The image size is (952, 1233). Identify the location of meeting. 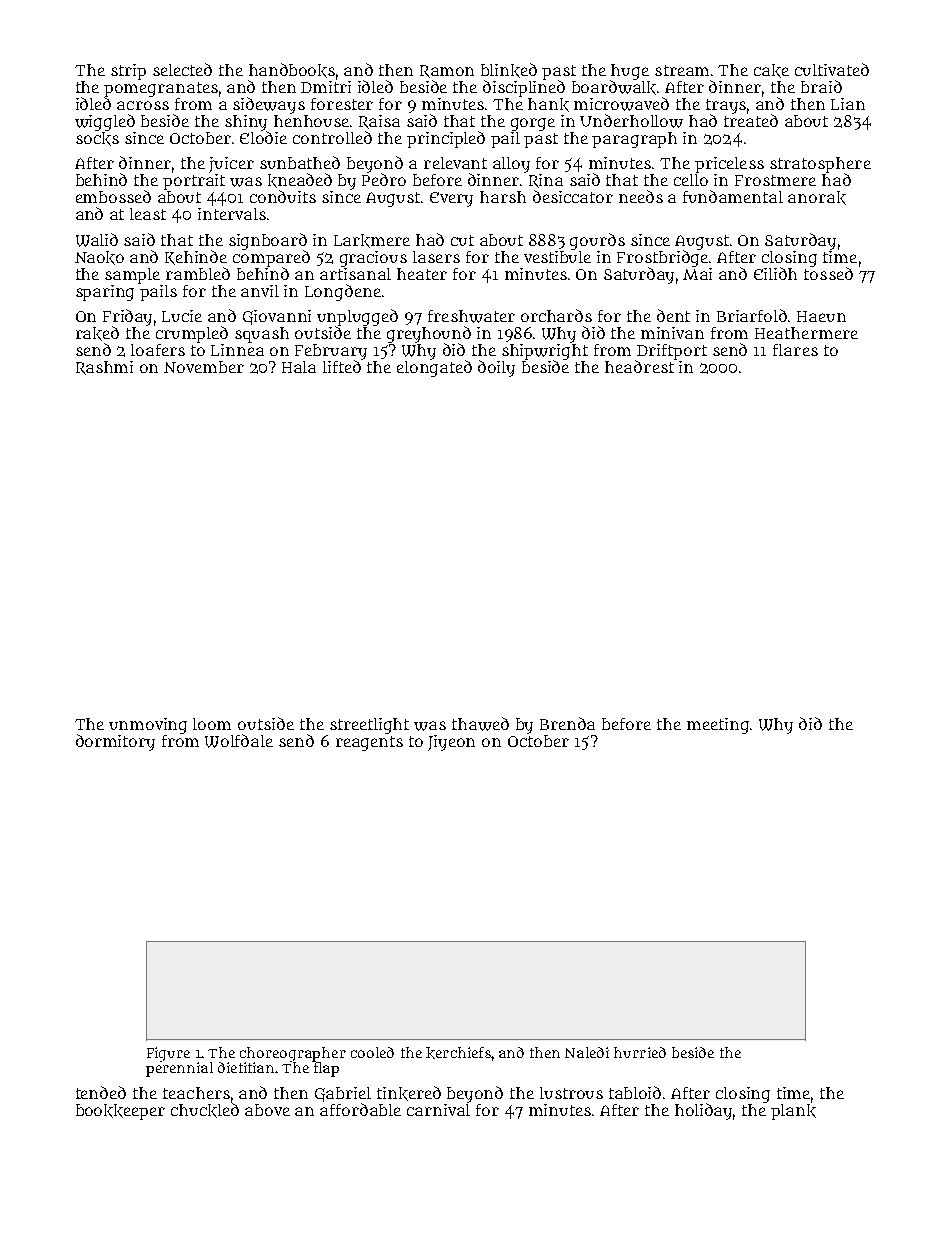
(718, 726).
